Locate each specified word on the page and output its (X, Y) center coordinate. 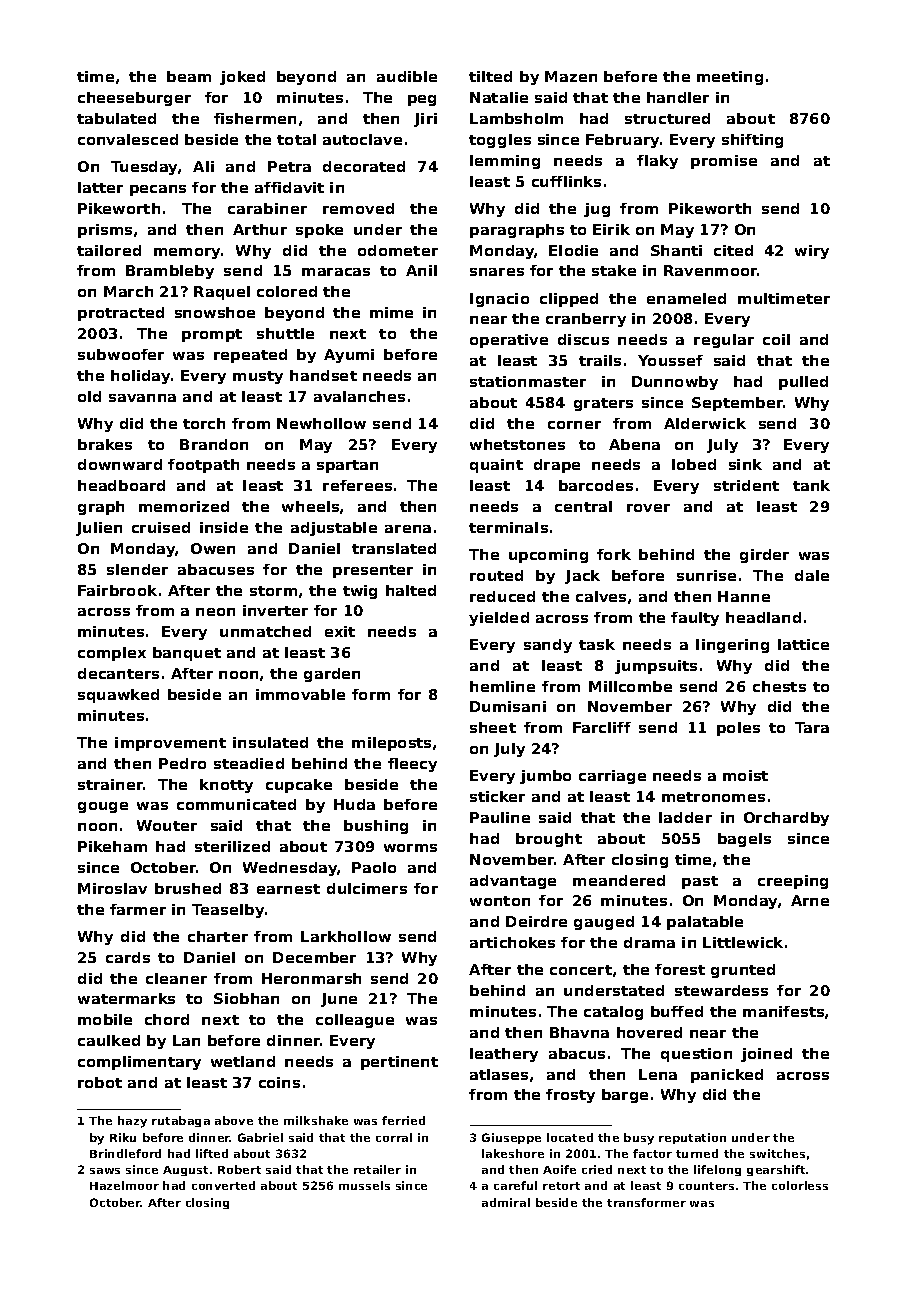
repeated (250, 356)
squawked (118, 696)
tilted (490, 76)
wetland (243, 1061)
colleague (355, 1021)
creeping (793, 882)
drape (557, 466)
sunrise (706, 575)
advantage (513, 882)
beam (189, 76)
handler (678, 97)
